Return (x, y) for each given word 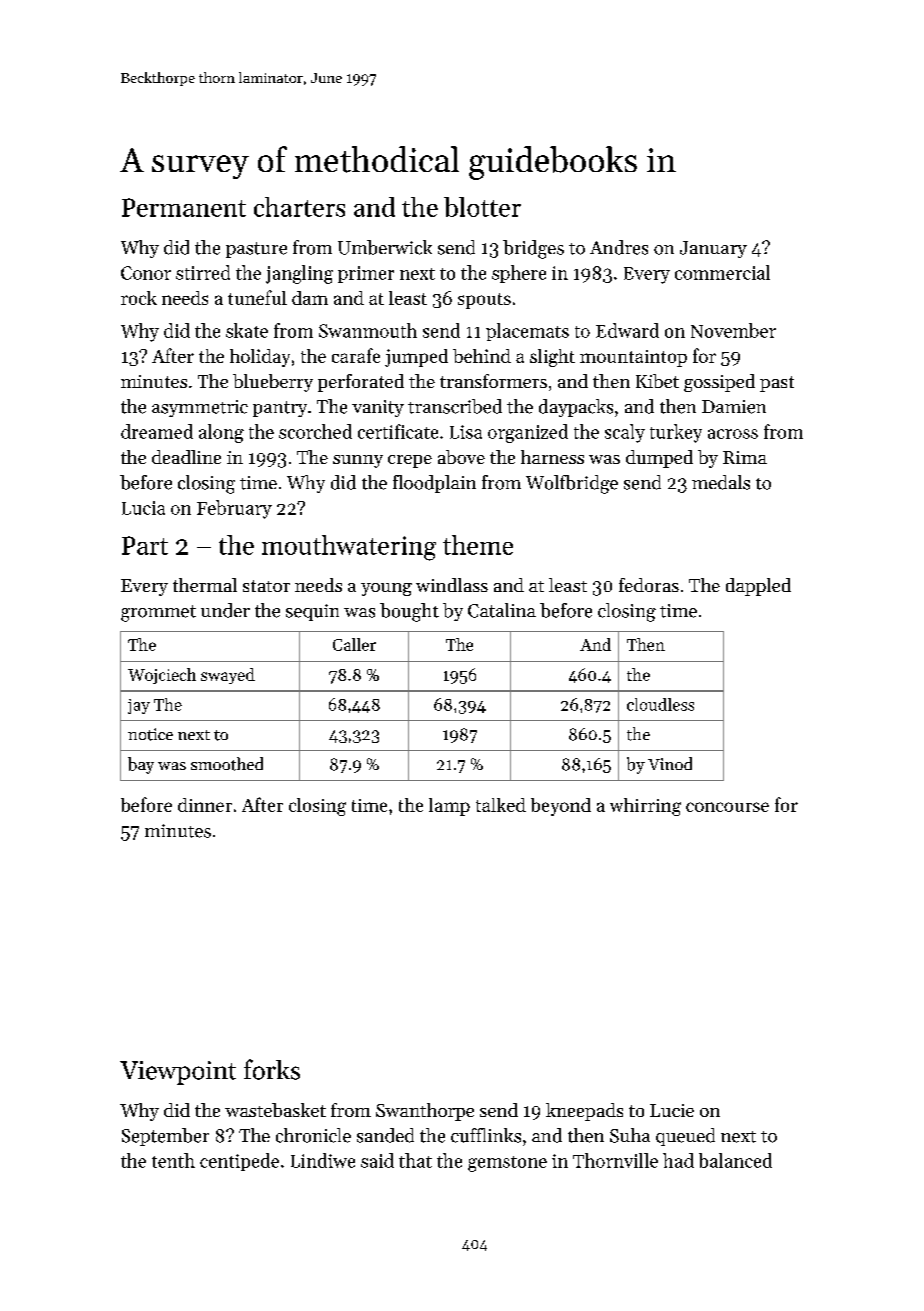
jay (139, 706)
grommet (158, 613)
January (713, 249)
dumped (659, 459)
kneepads (584, 1112)
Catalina (502, 610)
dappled (758, 587)
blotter (482, 207)
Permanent (184, 207)
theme (478, 545)
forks (272, 1069)
